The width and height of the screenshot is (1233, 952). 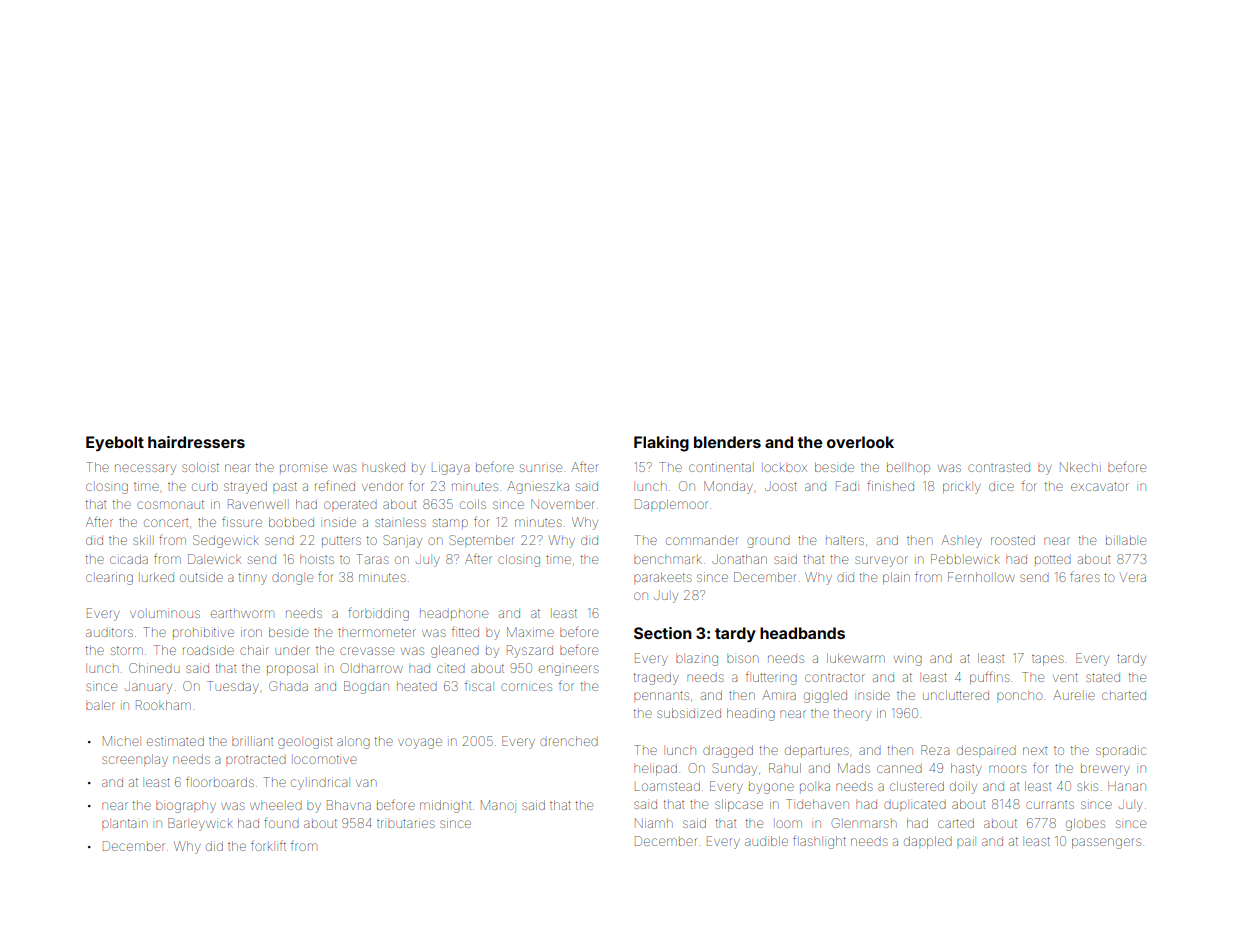 What do you see at coordinates (819, 842) in the screenshot?
I see `flashlight` at bounding box center [819, 842].
